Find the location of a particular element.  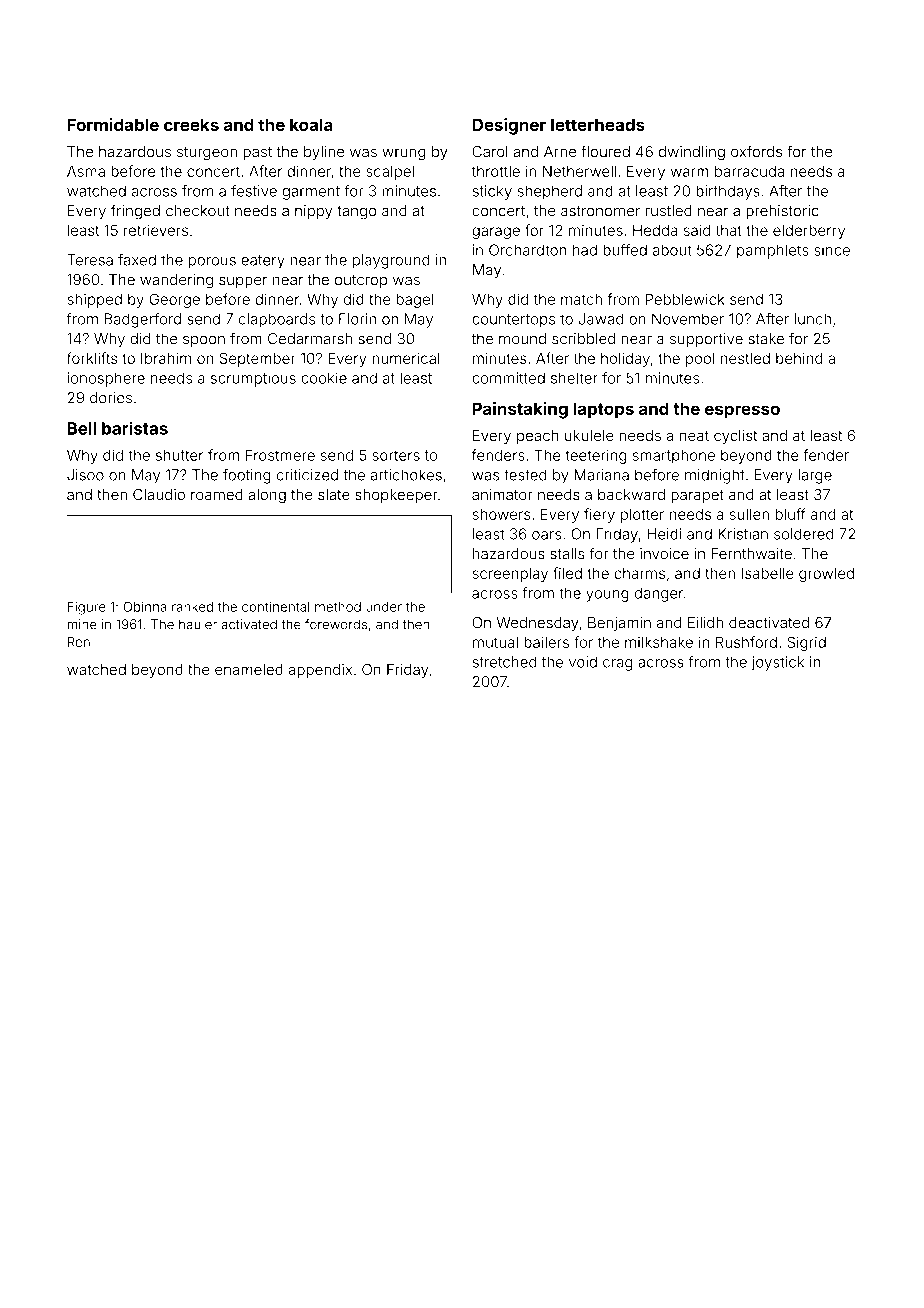

mutual is located at coordinates (495, 642).
